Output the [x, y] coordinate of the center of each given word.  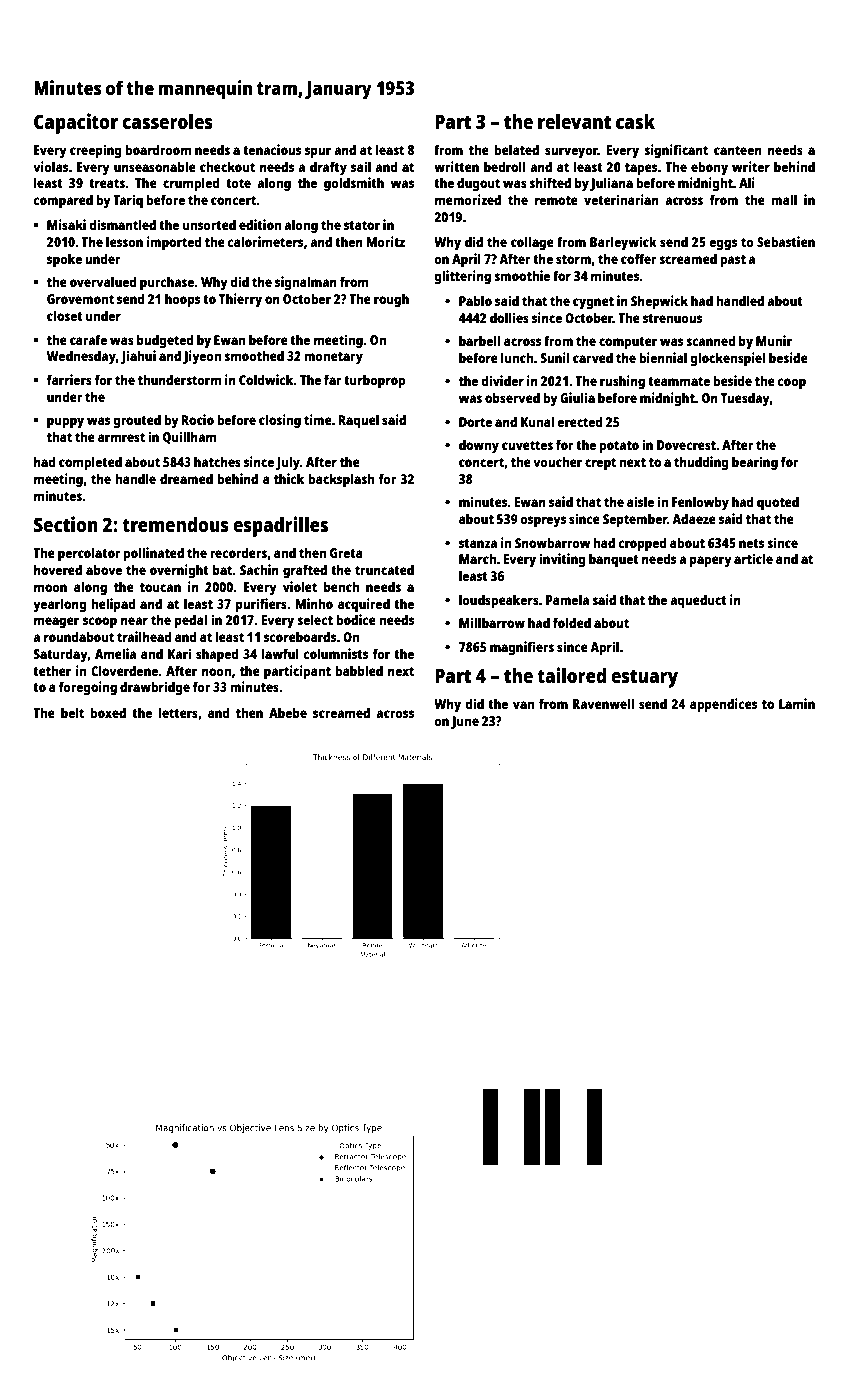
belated [516, 149]
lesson [124, 241]
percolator [89, 554]
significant [676, 151]
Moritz [386, 241]
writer [751, 166]
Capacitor [76, 123]
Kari [179, 653]
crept [600, 464]
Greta [346, 553]
